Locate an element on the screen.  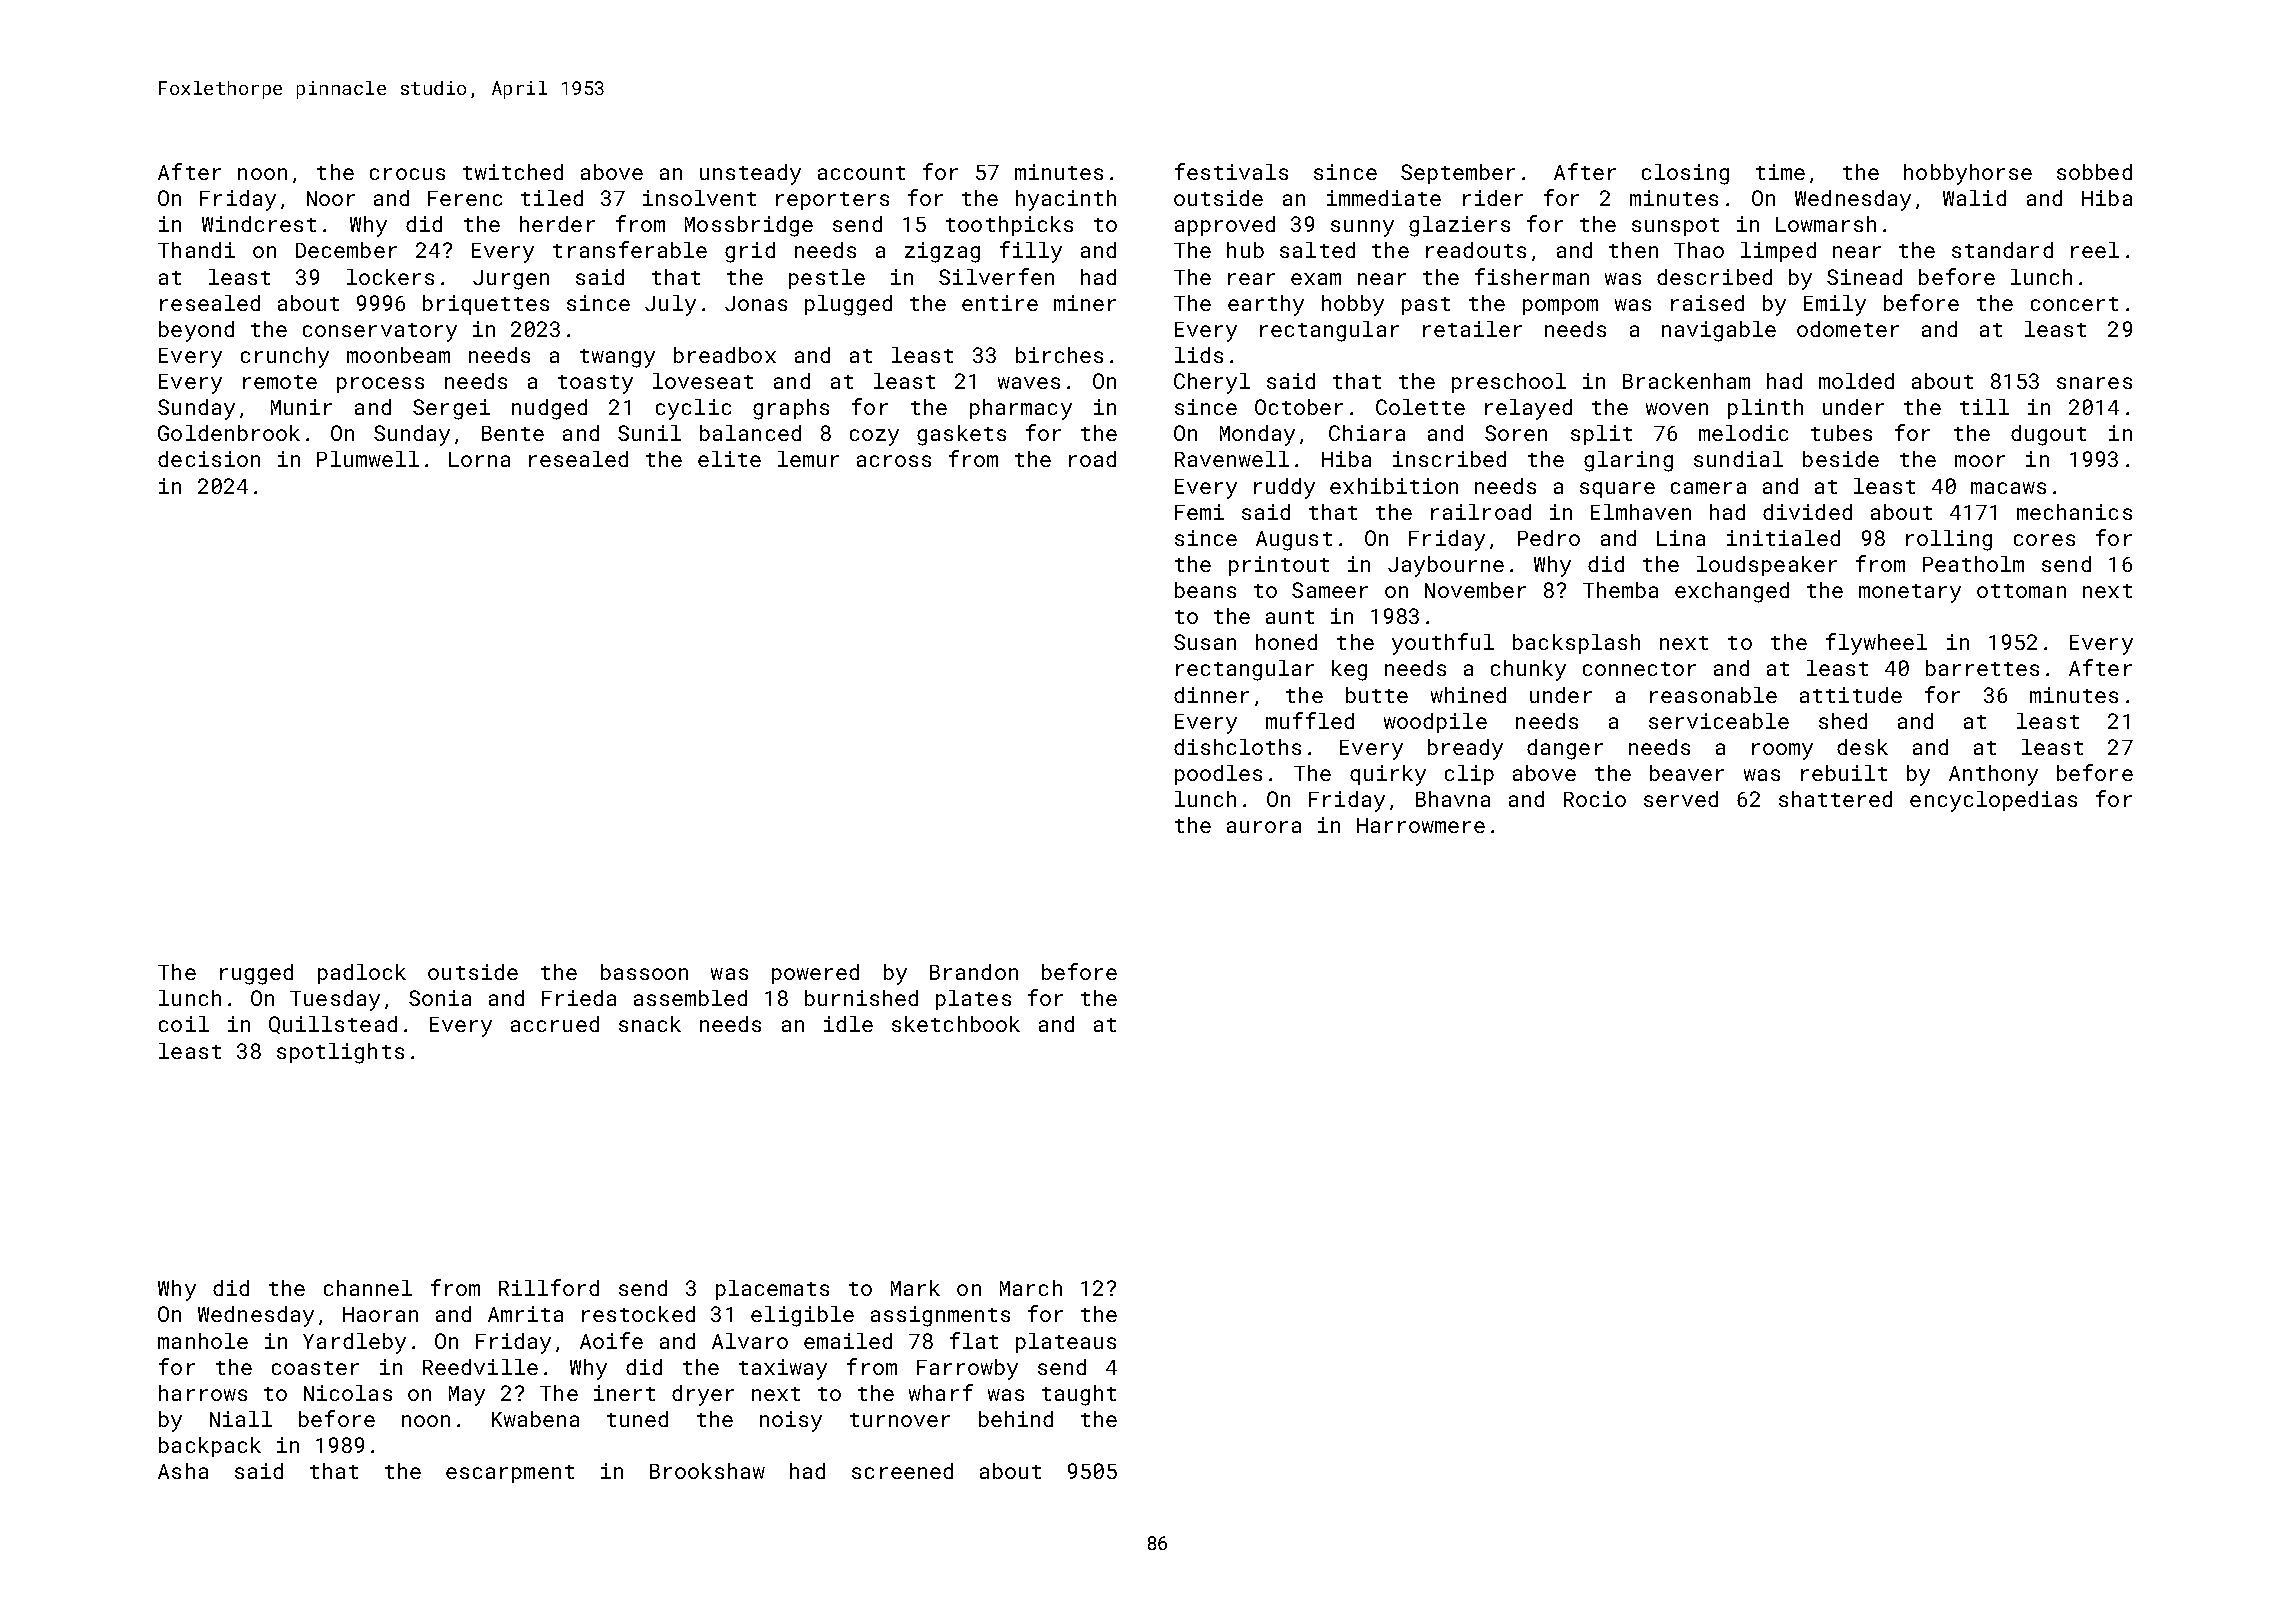
Thandi is located at coordinates (196, 250).
